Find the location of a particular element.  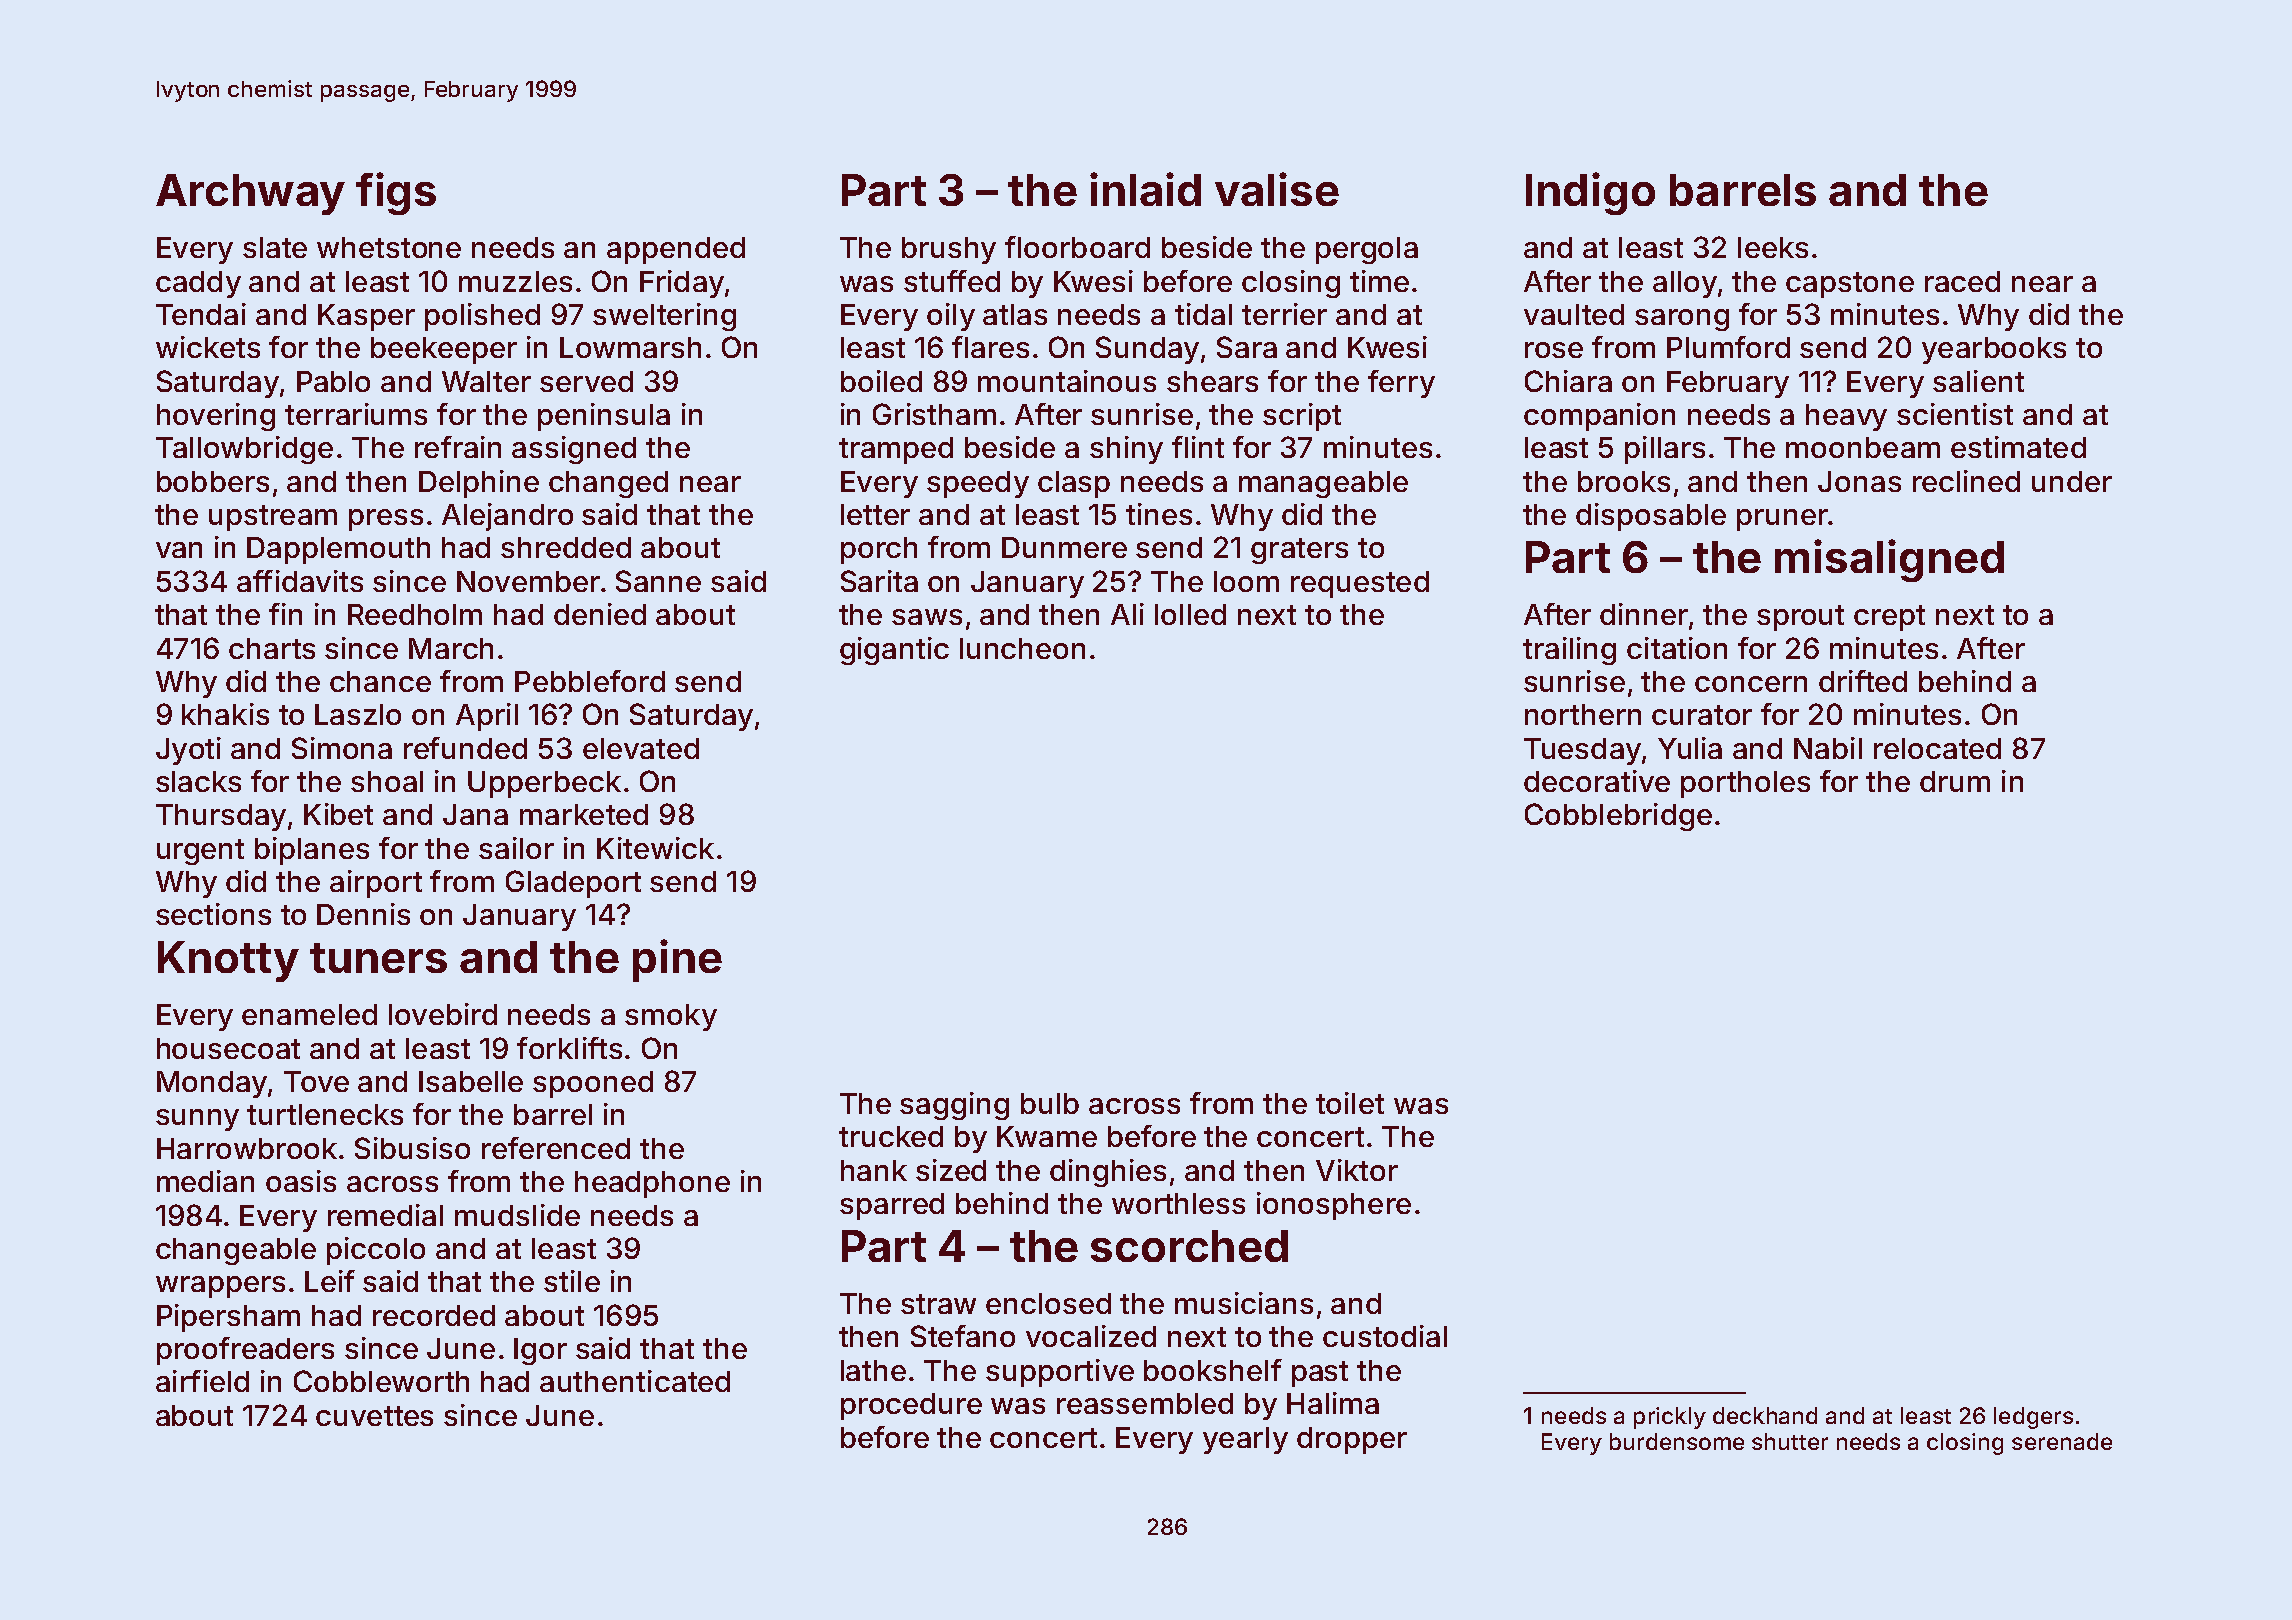

requested is located at coordinates (1360, 584).
